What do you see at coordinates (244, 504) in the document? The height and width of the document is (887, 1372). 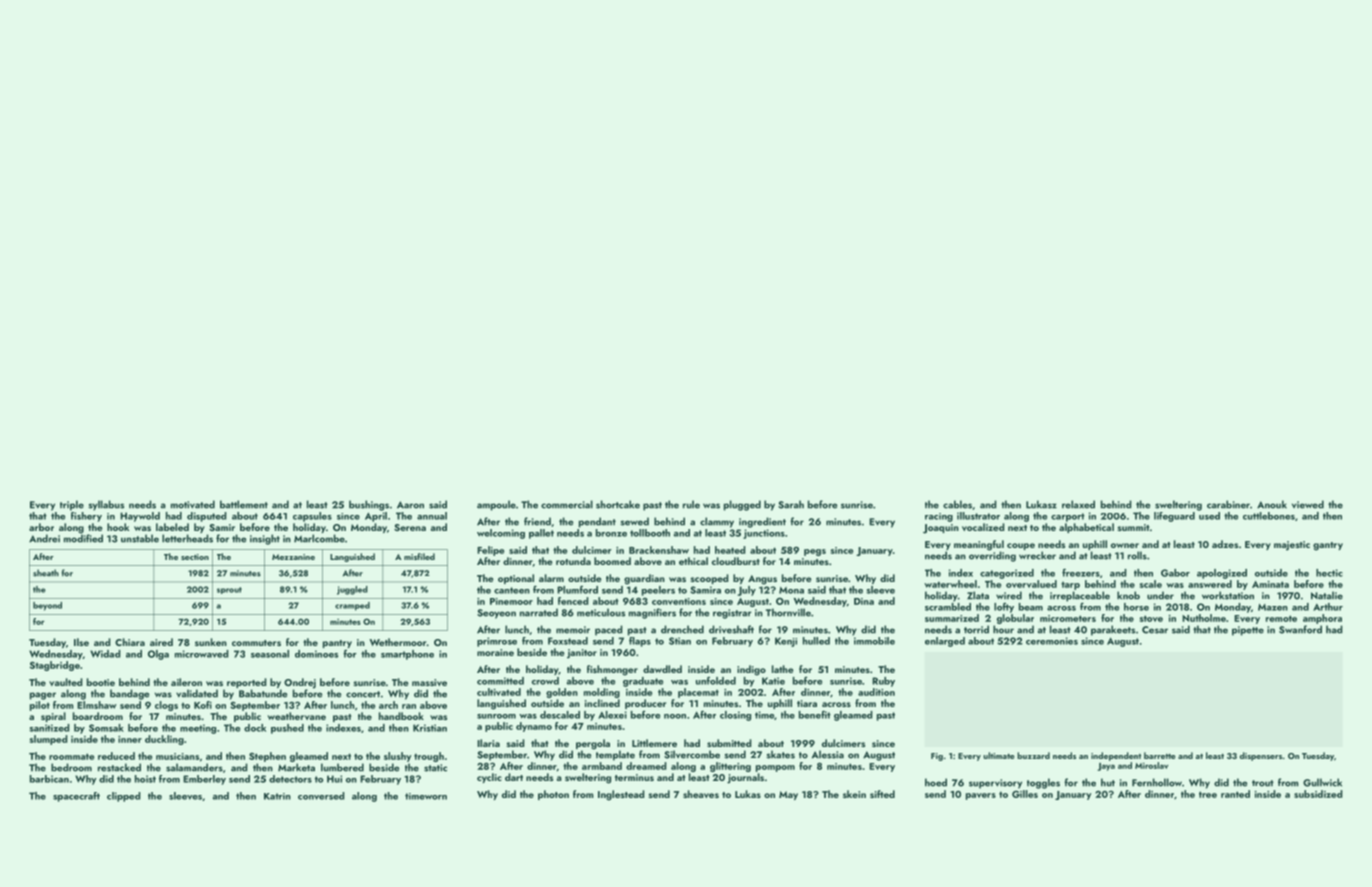 I see `battlement` at bounding box center [244, 504].
